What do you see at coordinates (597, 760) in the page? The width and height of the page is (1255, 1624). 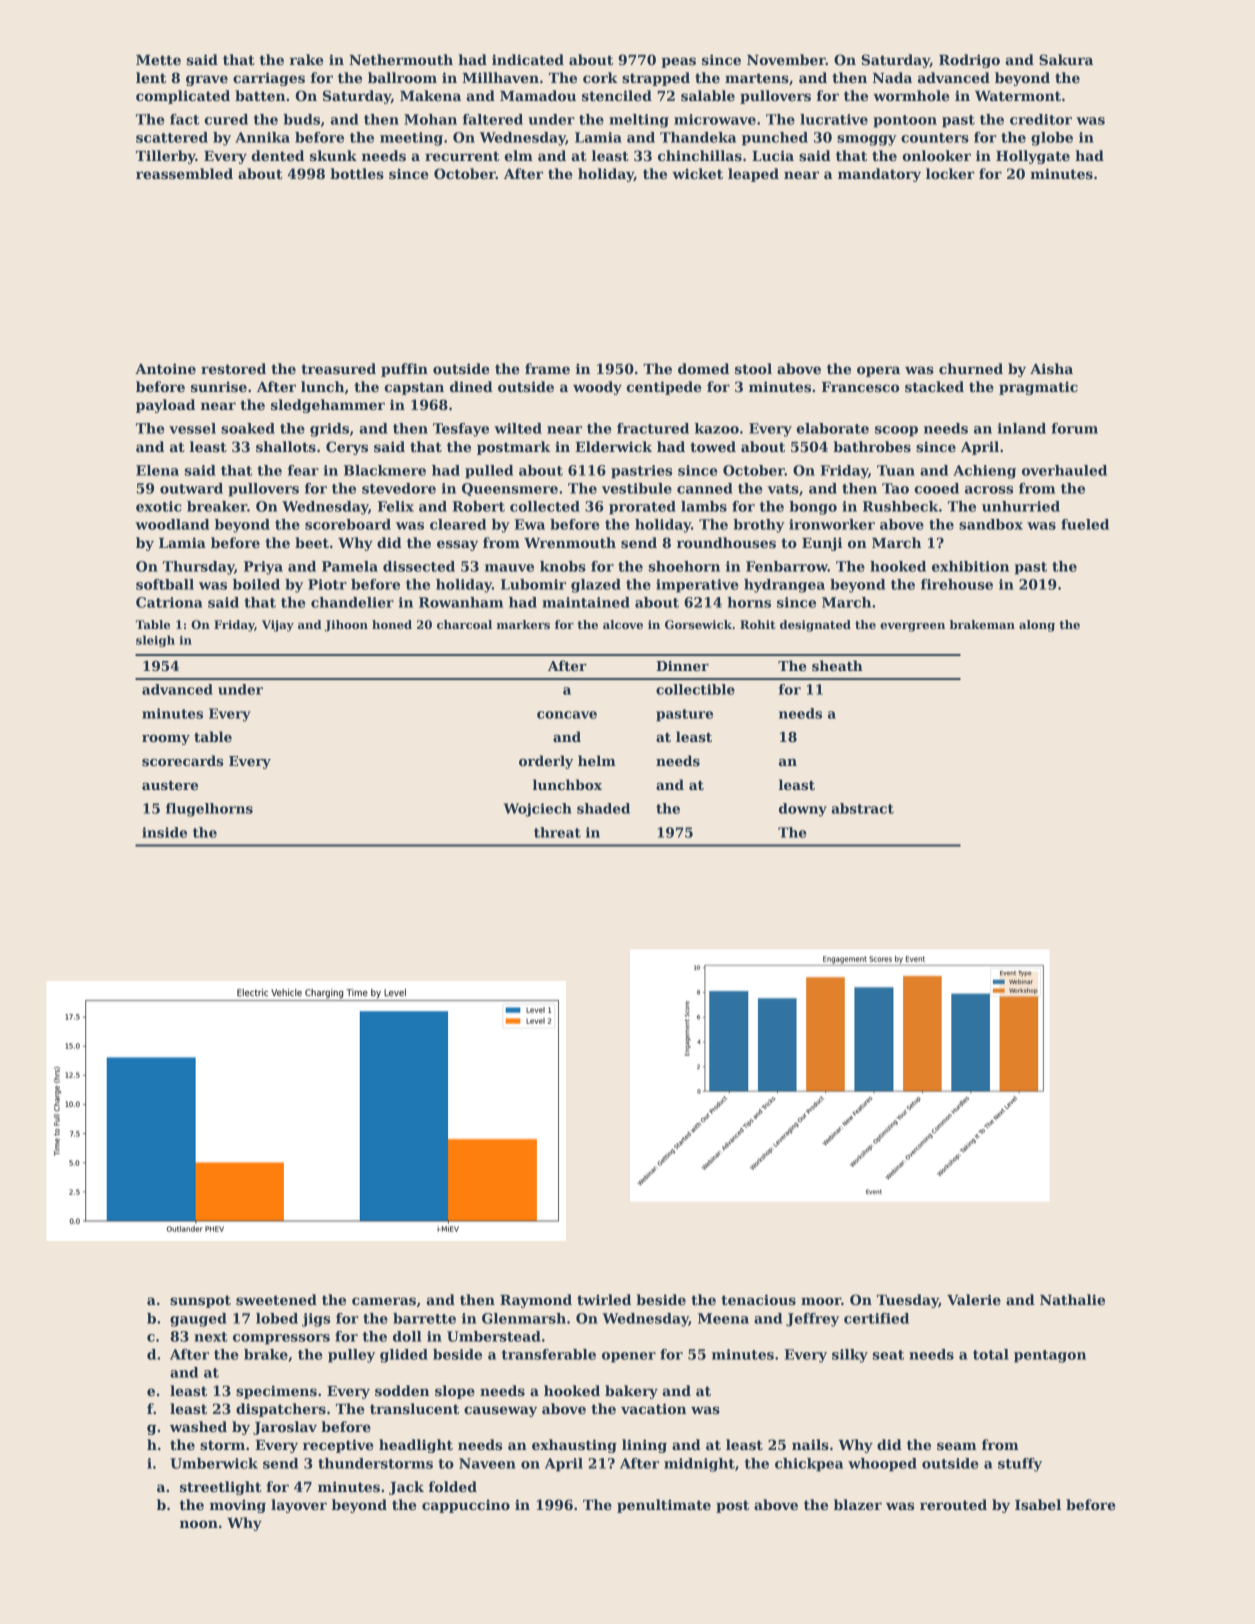 I see `helm` at bounding box center [597, 760].
